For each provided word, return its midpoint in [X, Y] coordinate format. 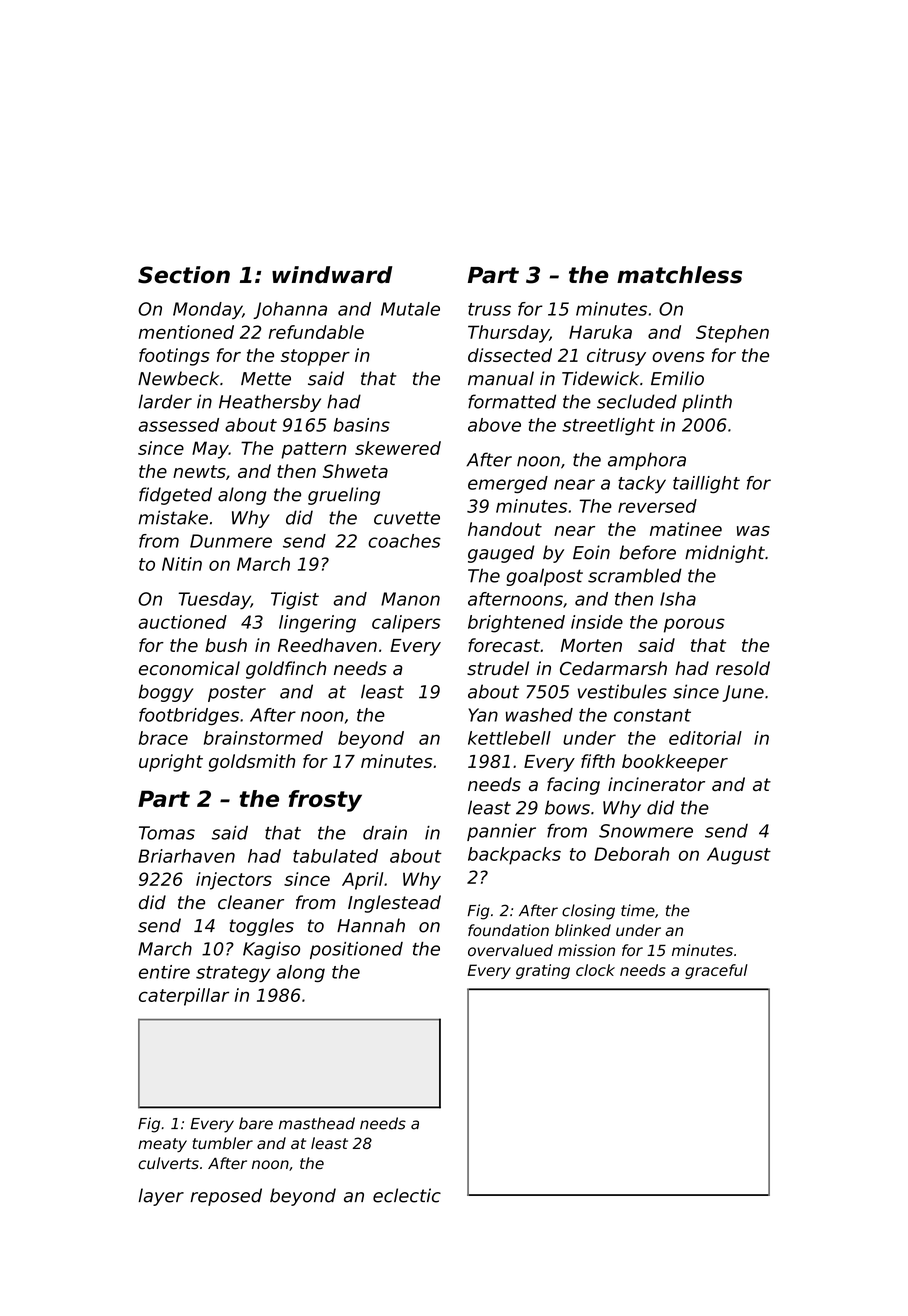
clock [595, 970]
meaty [162, 1145]
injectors [234, 881]
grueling [344, 496]
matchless [679, 275]
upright [171, 763]
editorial [705, 738]
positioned [356, 950]
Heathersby [270, 403]
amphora [647, 461]
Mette [266, 379]
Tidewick [600, 378]
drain [385, 833]
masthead [317, 1123]
